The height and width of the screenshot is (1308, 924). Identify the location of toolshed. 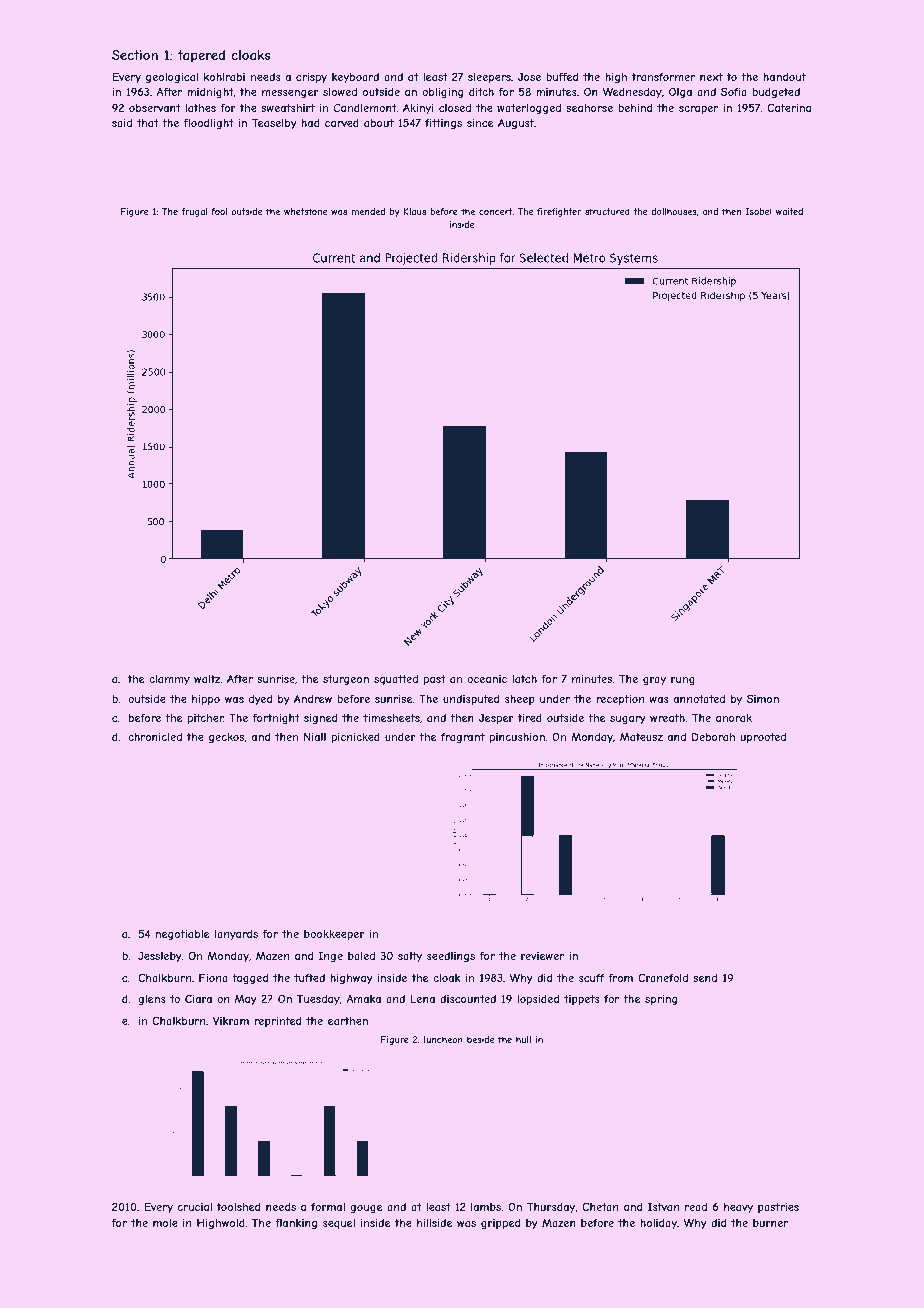
(238, 1207).
